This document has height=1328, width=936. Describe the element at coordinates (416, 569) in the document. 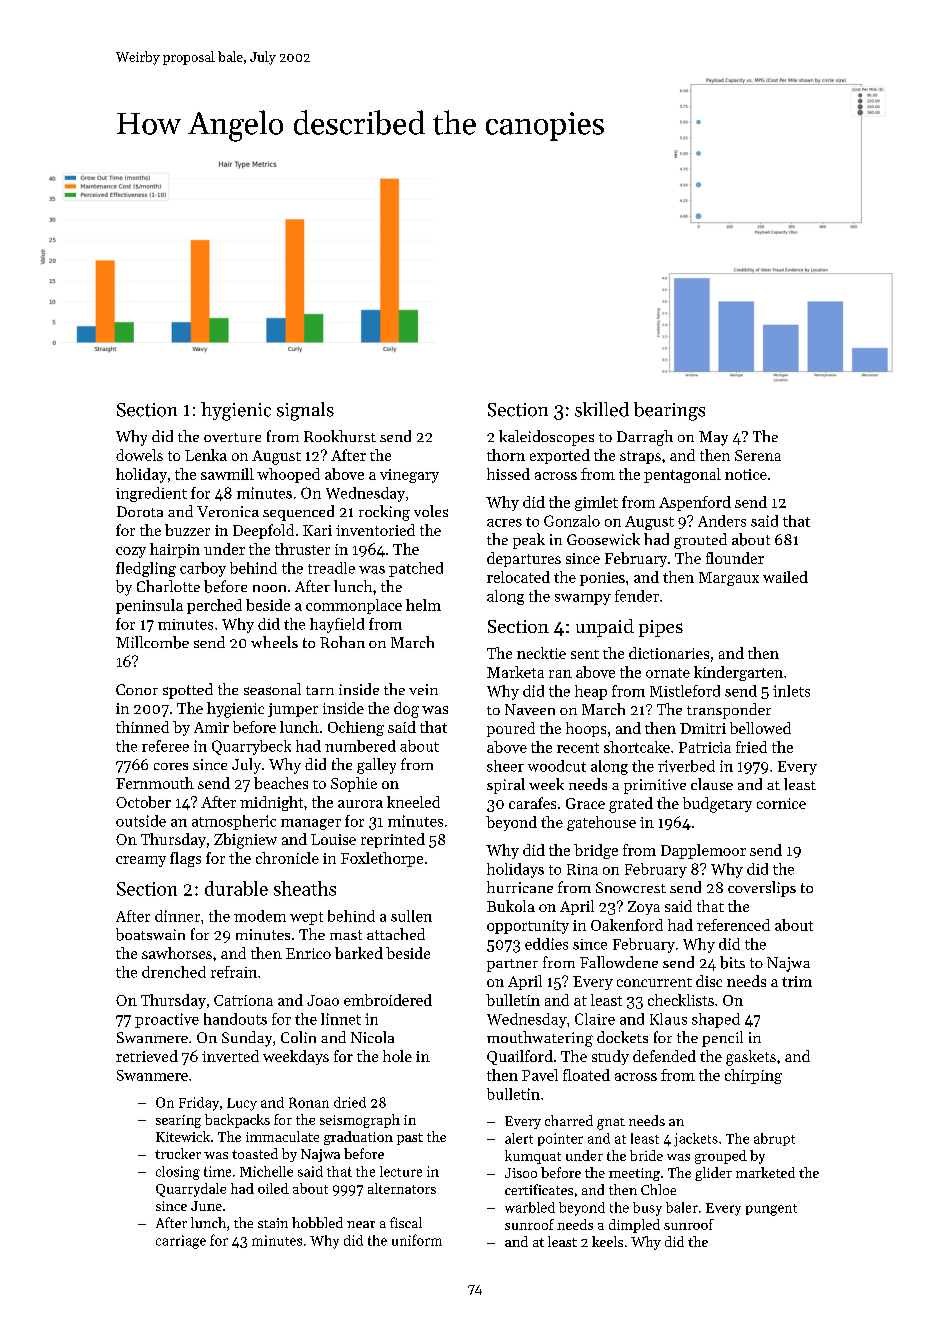

I see `patched` at that location.
